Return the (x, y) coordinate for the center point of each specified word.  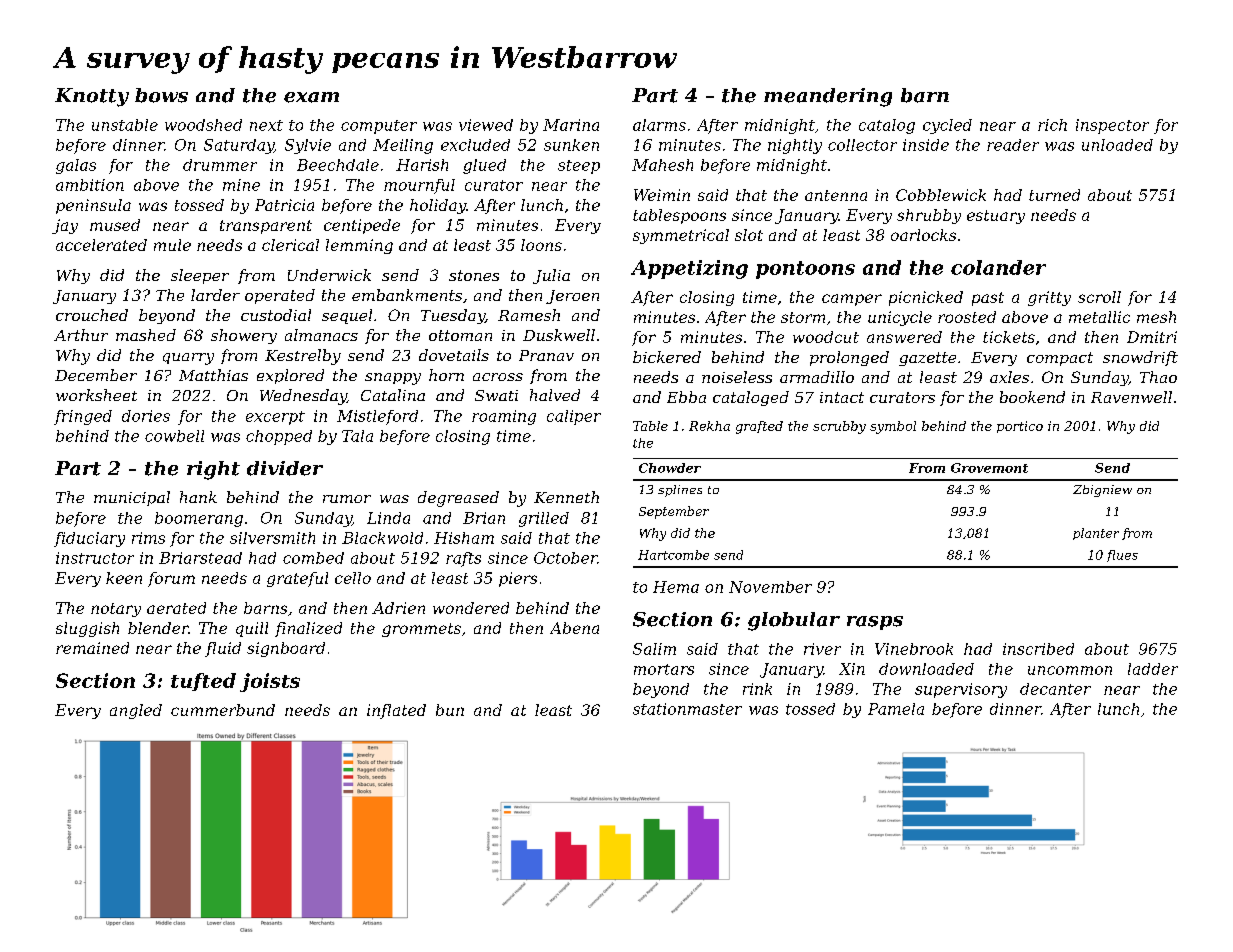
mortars (664, 669)
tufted (203, 682)
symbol (893, 427)
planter (1096, 534)
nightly (795, 146)
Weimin (662, 195)
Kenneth (566, 497)
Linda (388, 518)
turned (1054, 195)
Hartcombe (673, 555)
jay (65, 226)
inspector (1112, 126)
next (266, 125)
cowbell (174, 436)
